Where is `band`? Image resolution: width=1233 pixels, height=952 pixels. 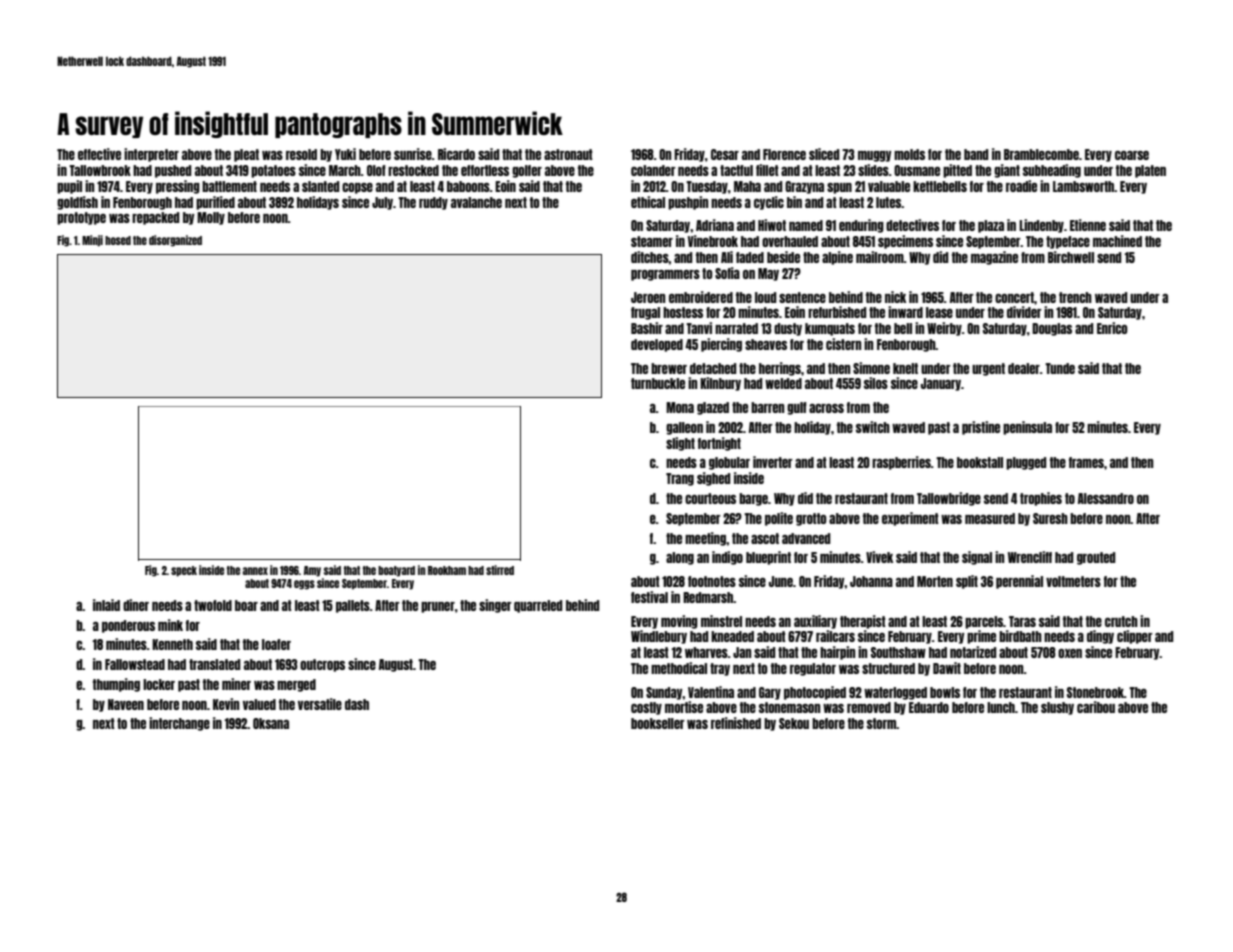 band is located at coordinates (976, 154).
